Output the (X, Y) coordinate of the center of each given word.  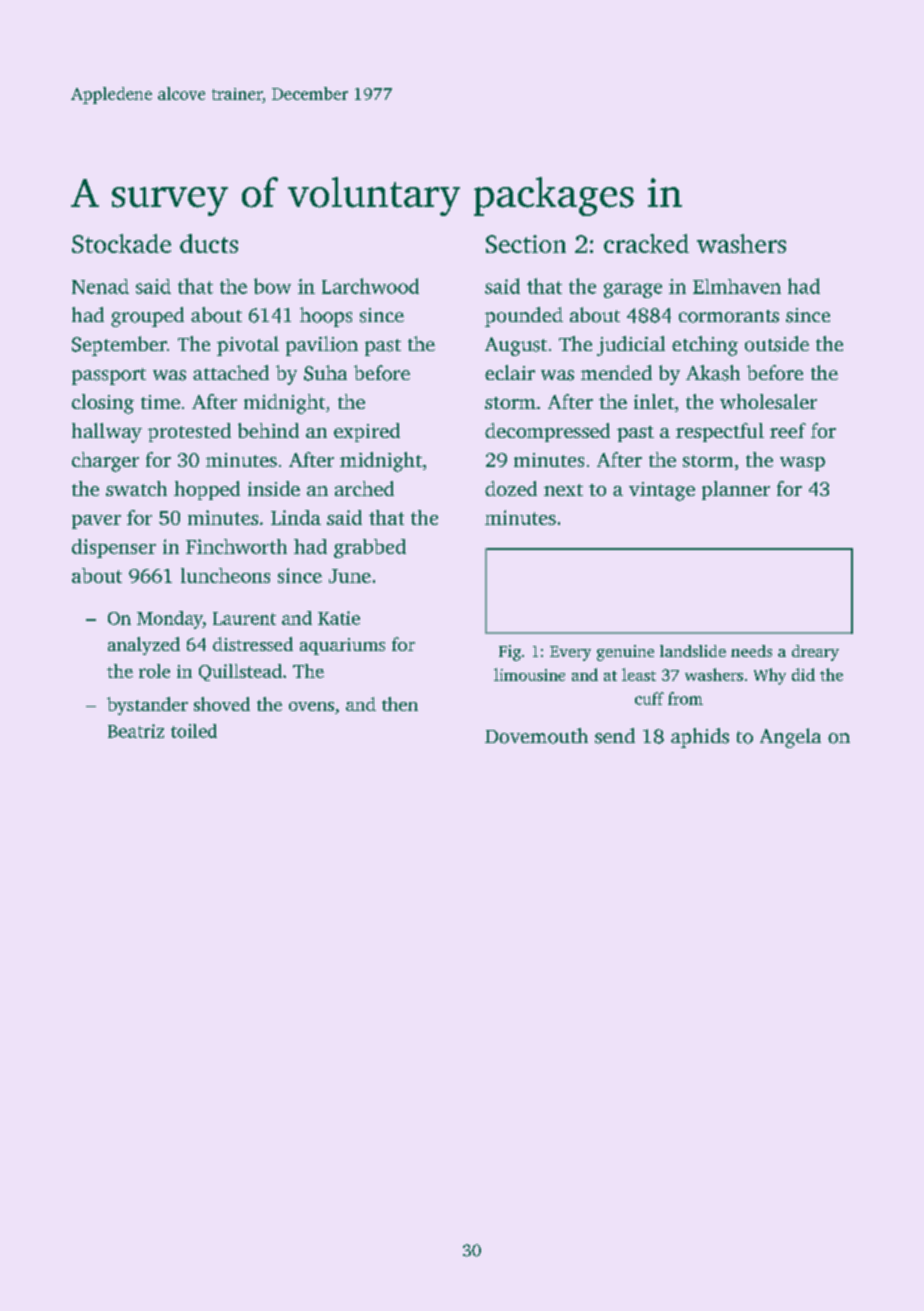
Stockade (121, 243)
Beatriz (136, 731)
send (615, 736)
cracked (646, 243)
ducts (209, 243)
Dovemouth (536, 736)
